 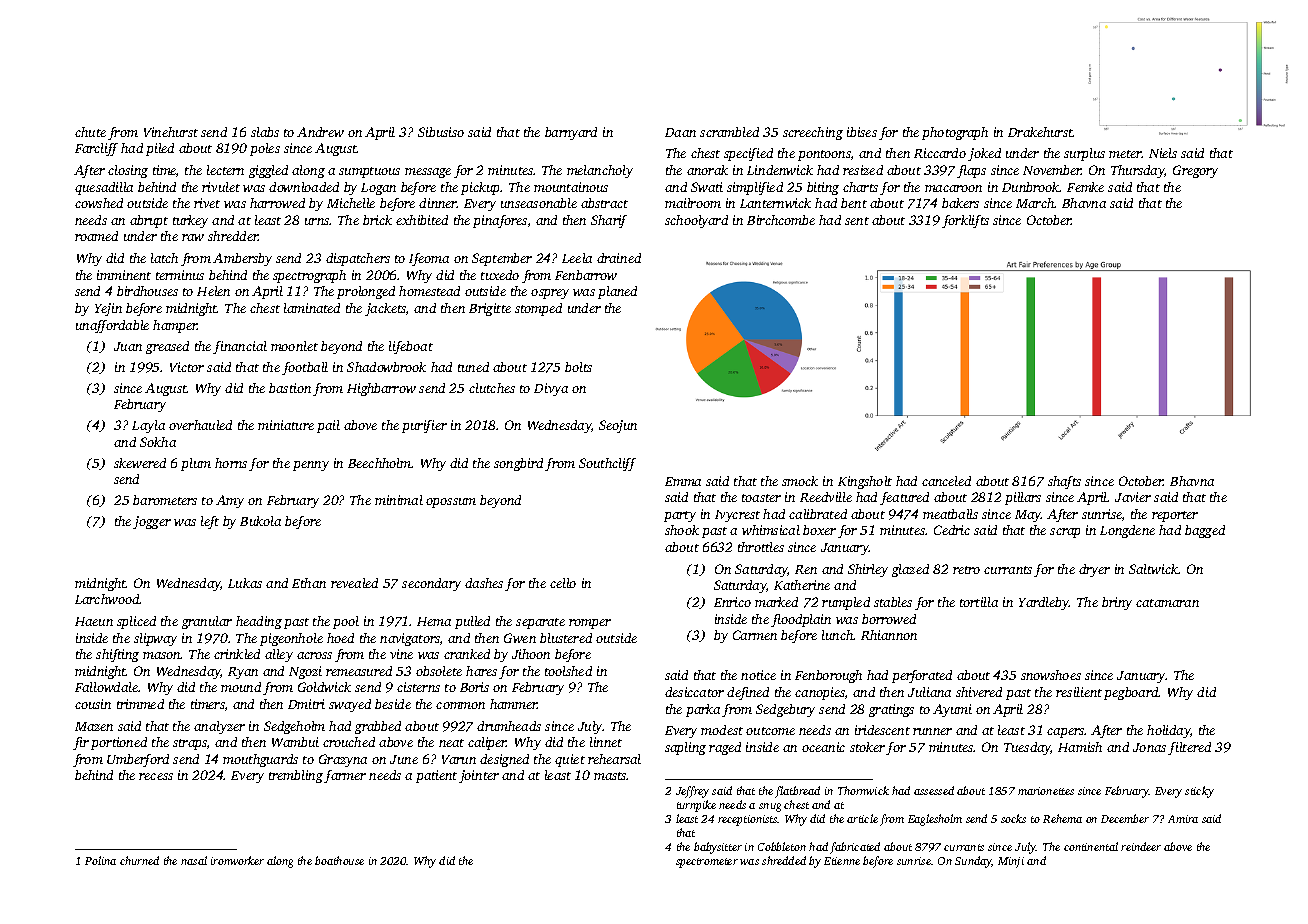 What do you see at coordinates (311, 466) in the screenshot?
I see `penny` at bounding box center [311, 466].
